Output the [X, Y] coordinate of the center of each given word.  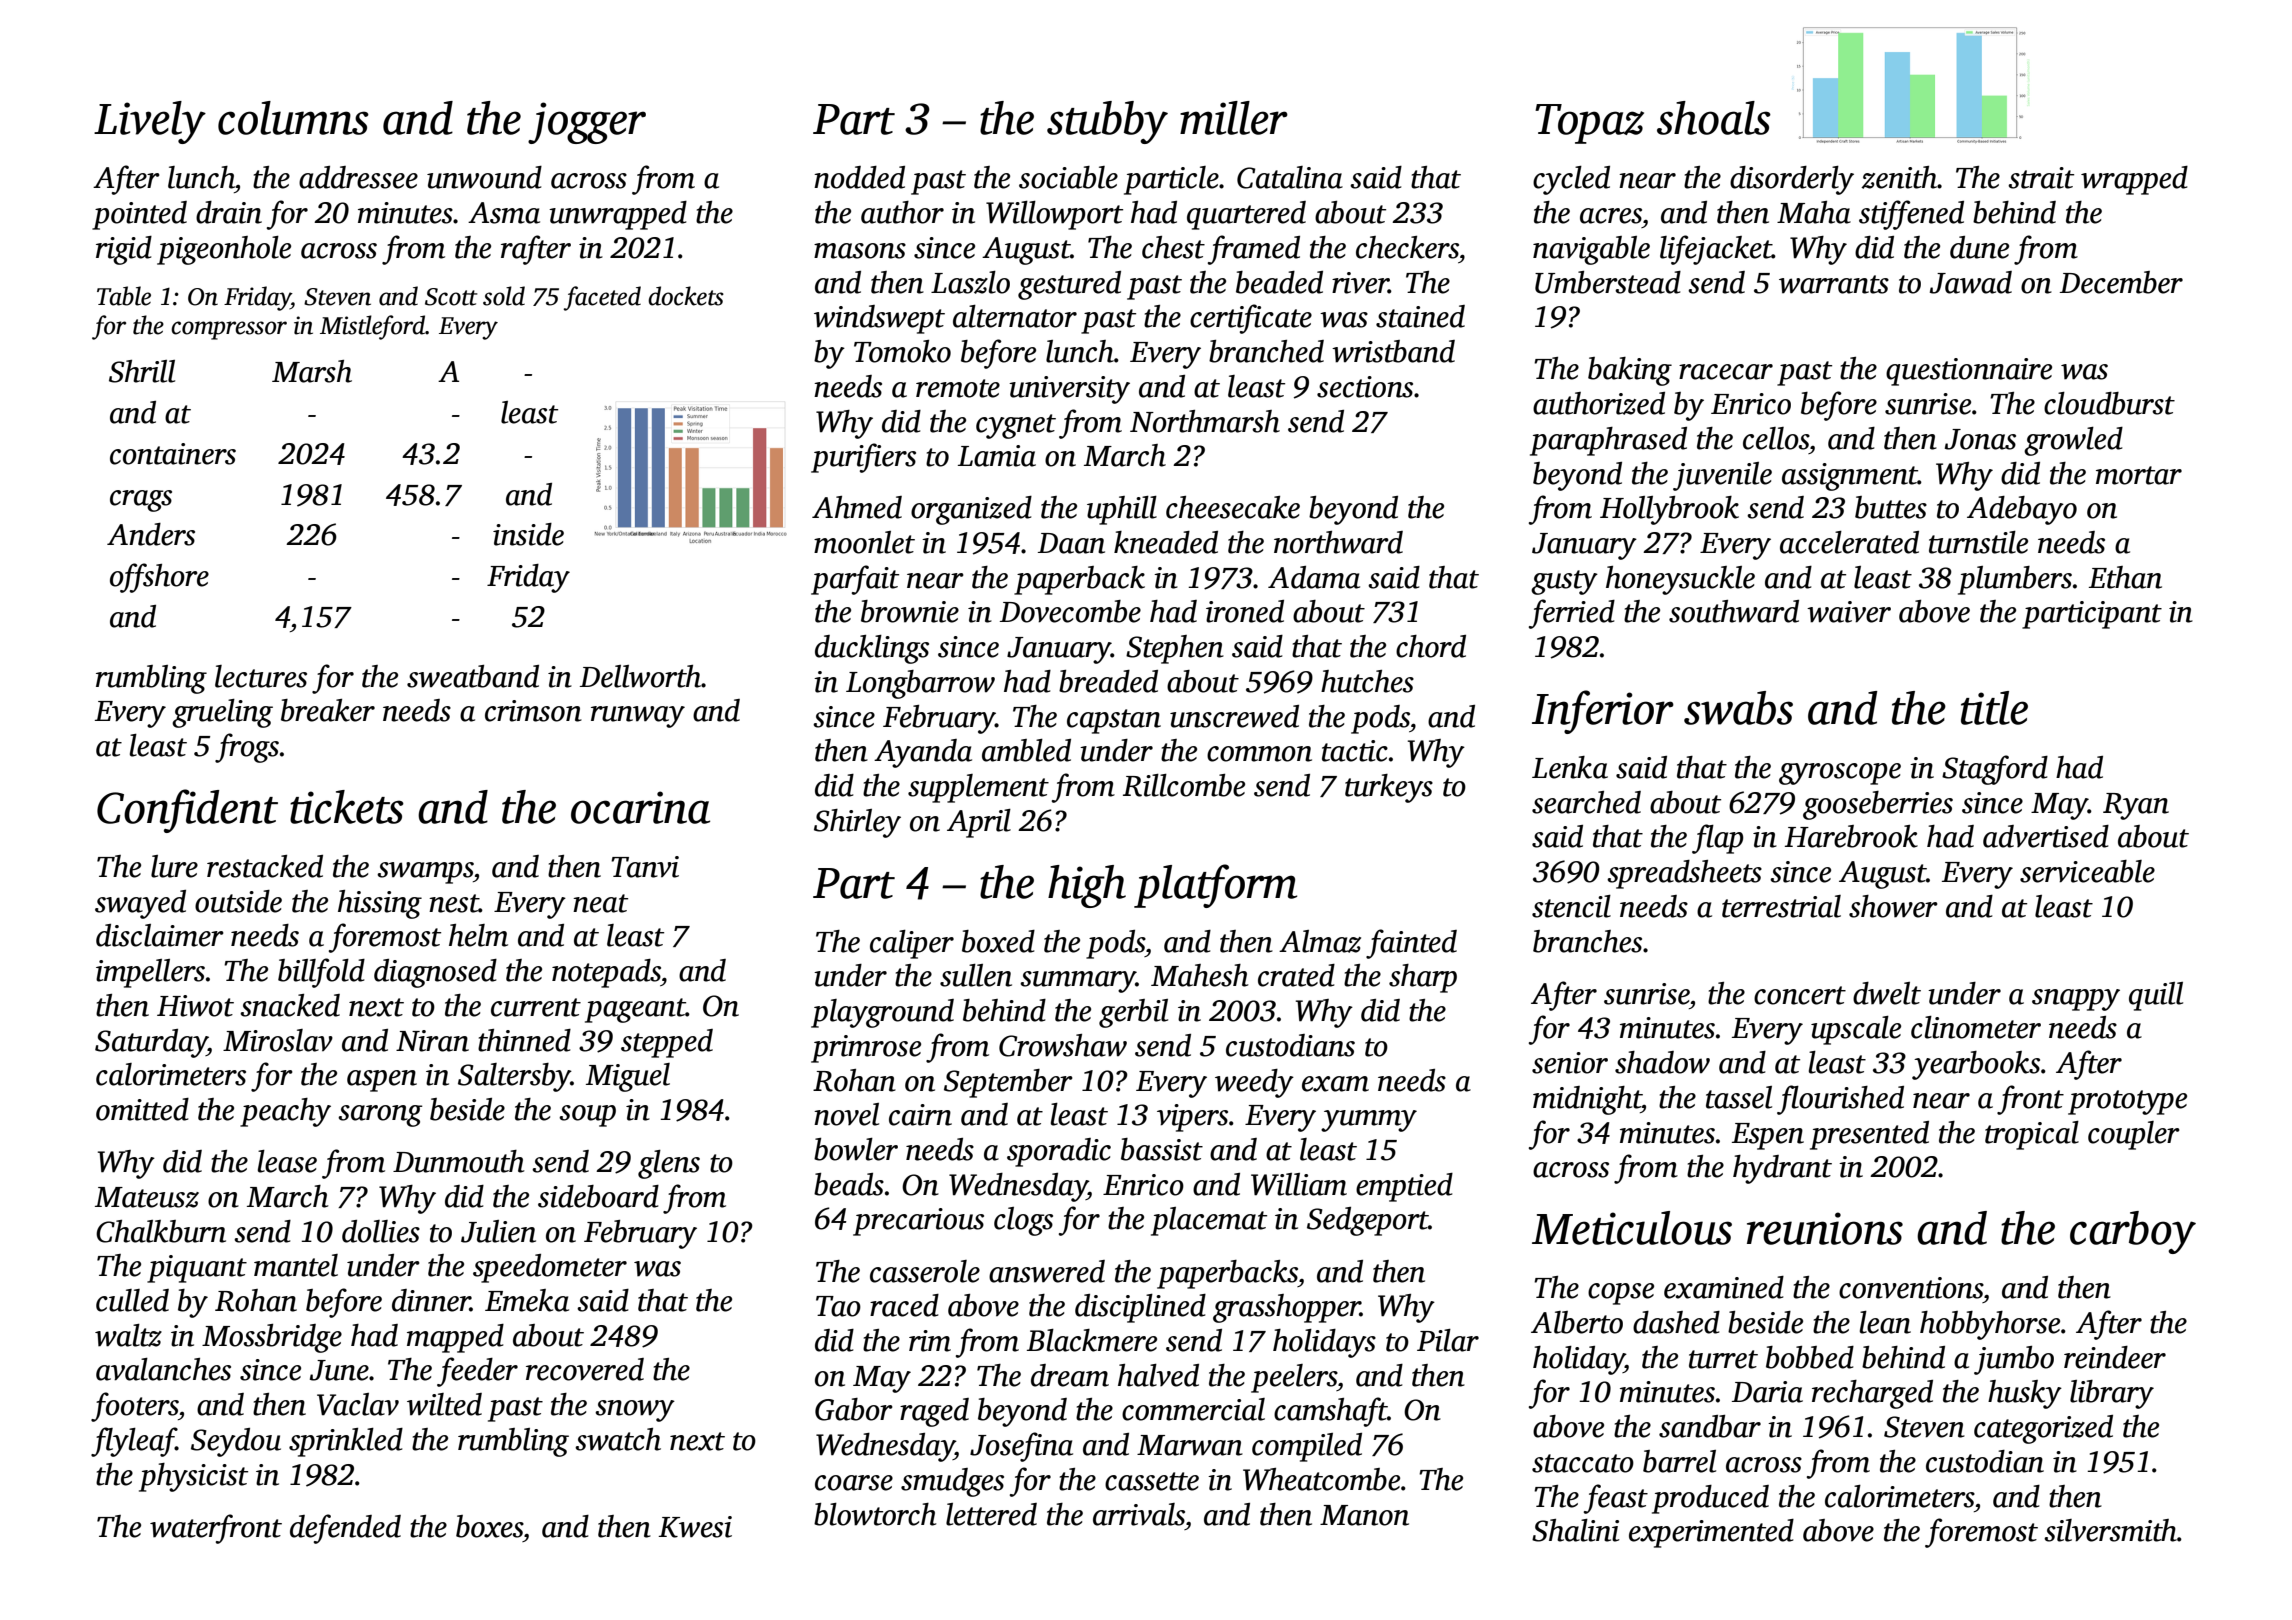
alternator [1015, 316]
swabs [1738, 708]
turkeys [1389, 788]
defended [345, 1529]
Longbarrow [920, 684]
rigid [124, 250]
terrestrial [1781, 906]
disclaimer [160, 935]
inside [528, 534]
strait [2041, 178]
